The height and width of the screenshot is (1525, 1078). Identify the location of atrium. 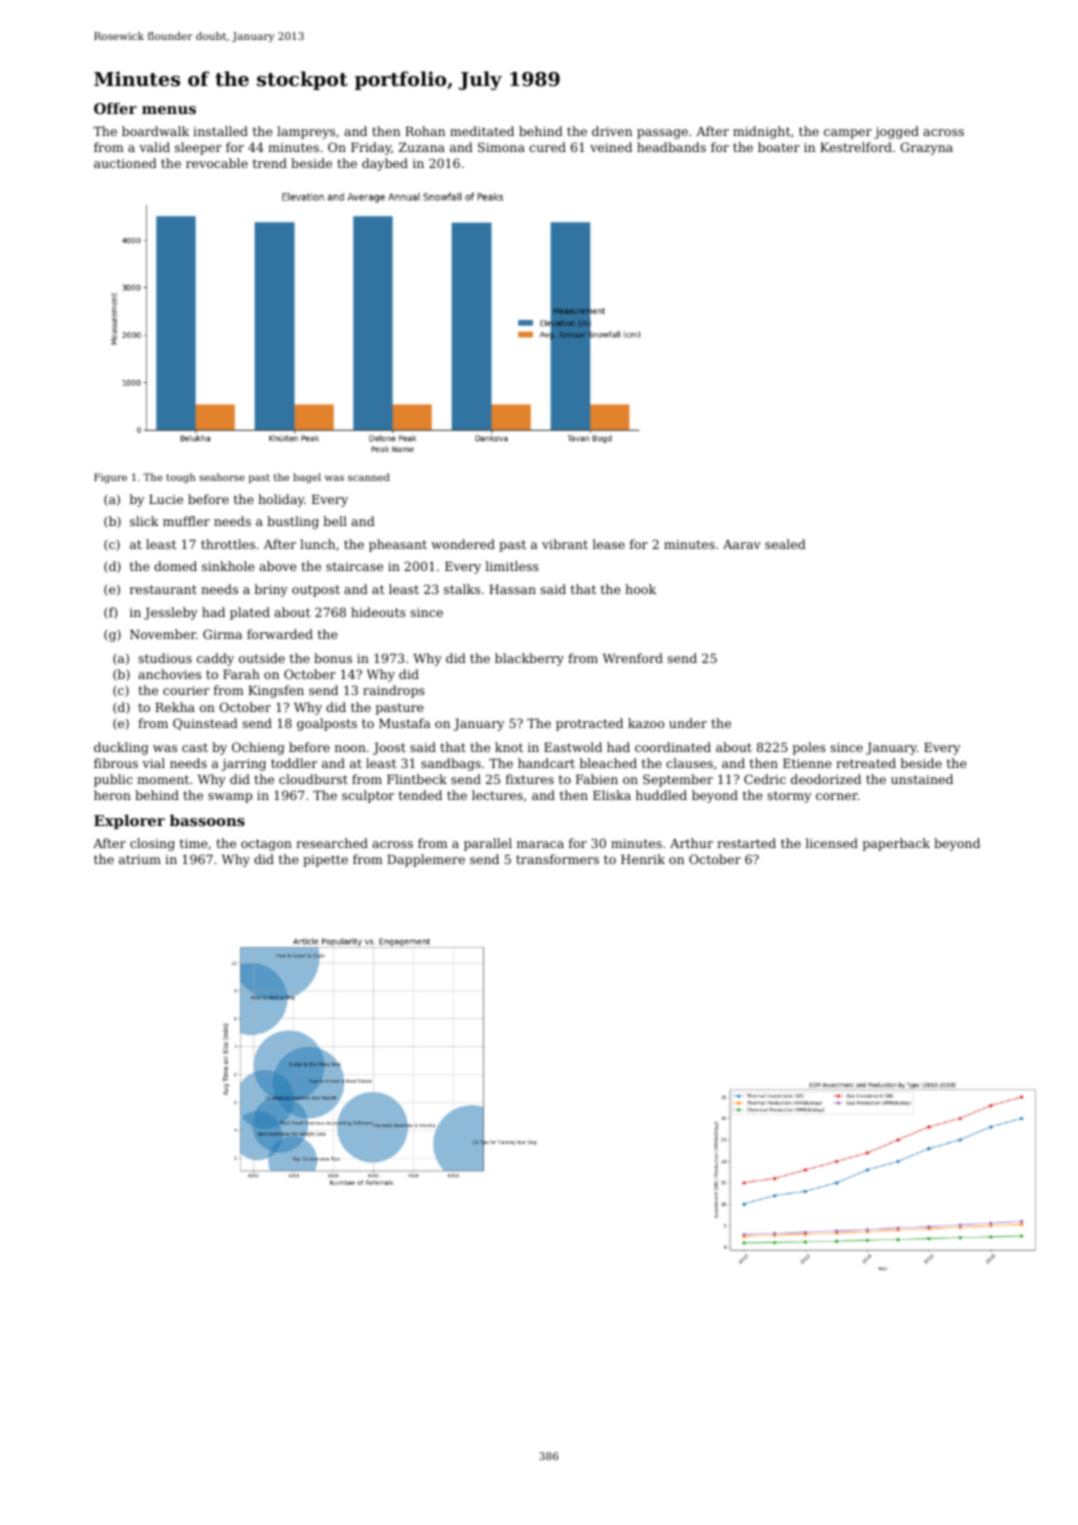
(140, 859).
